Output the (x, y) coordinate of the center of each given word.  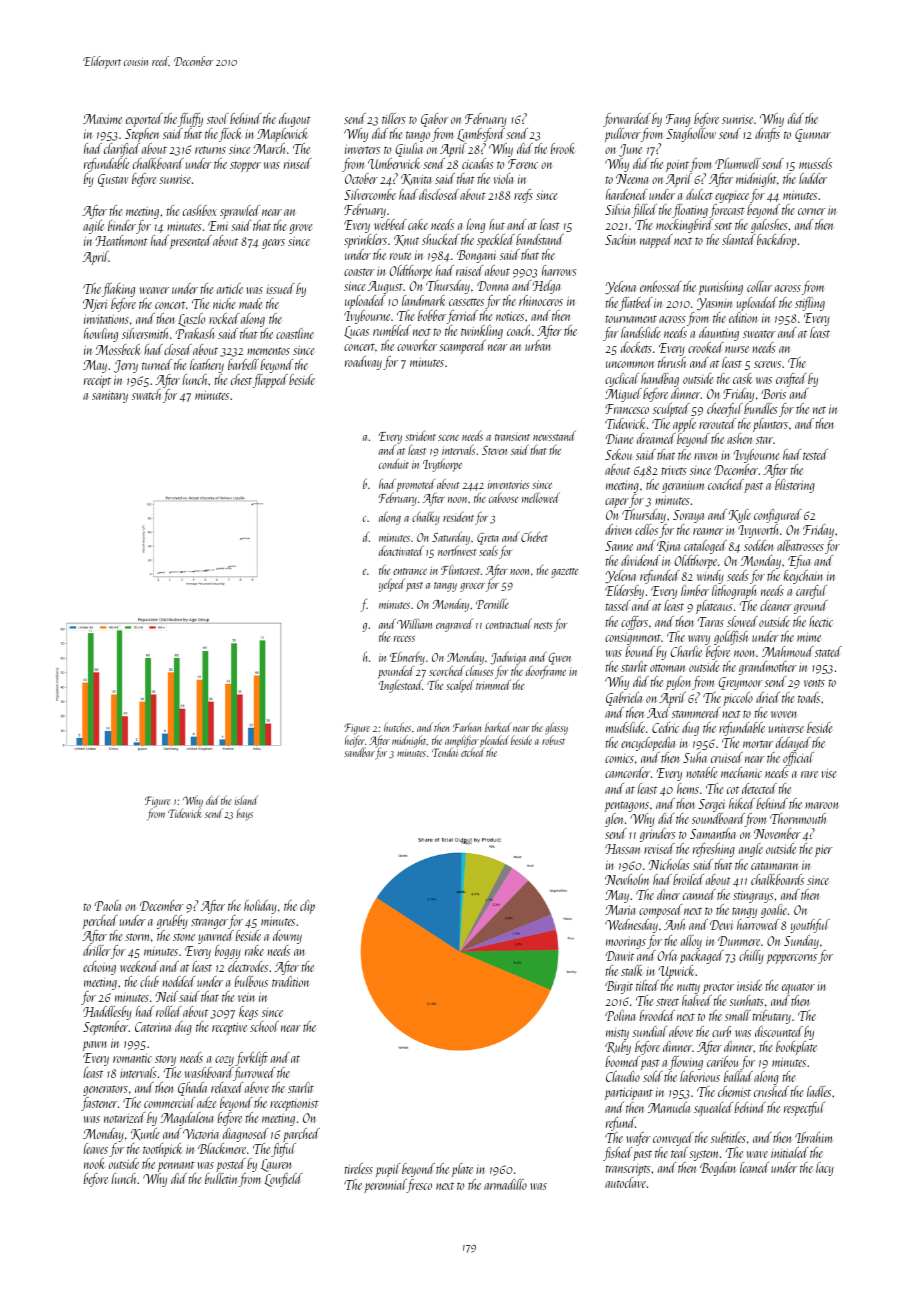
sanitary (110, 397)
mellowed (541, 497)
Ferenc (523, 164)
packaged (702, 957)
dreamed (656, 438)
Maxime (102, 119)
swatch (146, 394)
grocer (472, 587)
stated (828, 651)
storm (137, 937)
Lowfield (283, 1180)
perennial (385, 1186)
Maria (620, 910)
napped (656, 241)
